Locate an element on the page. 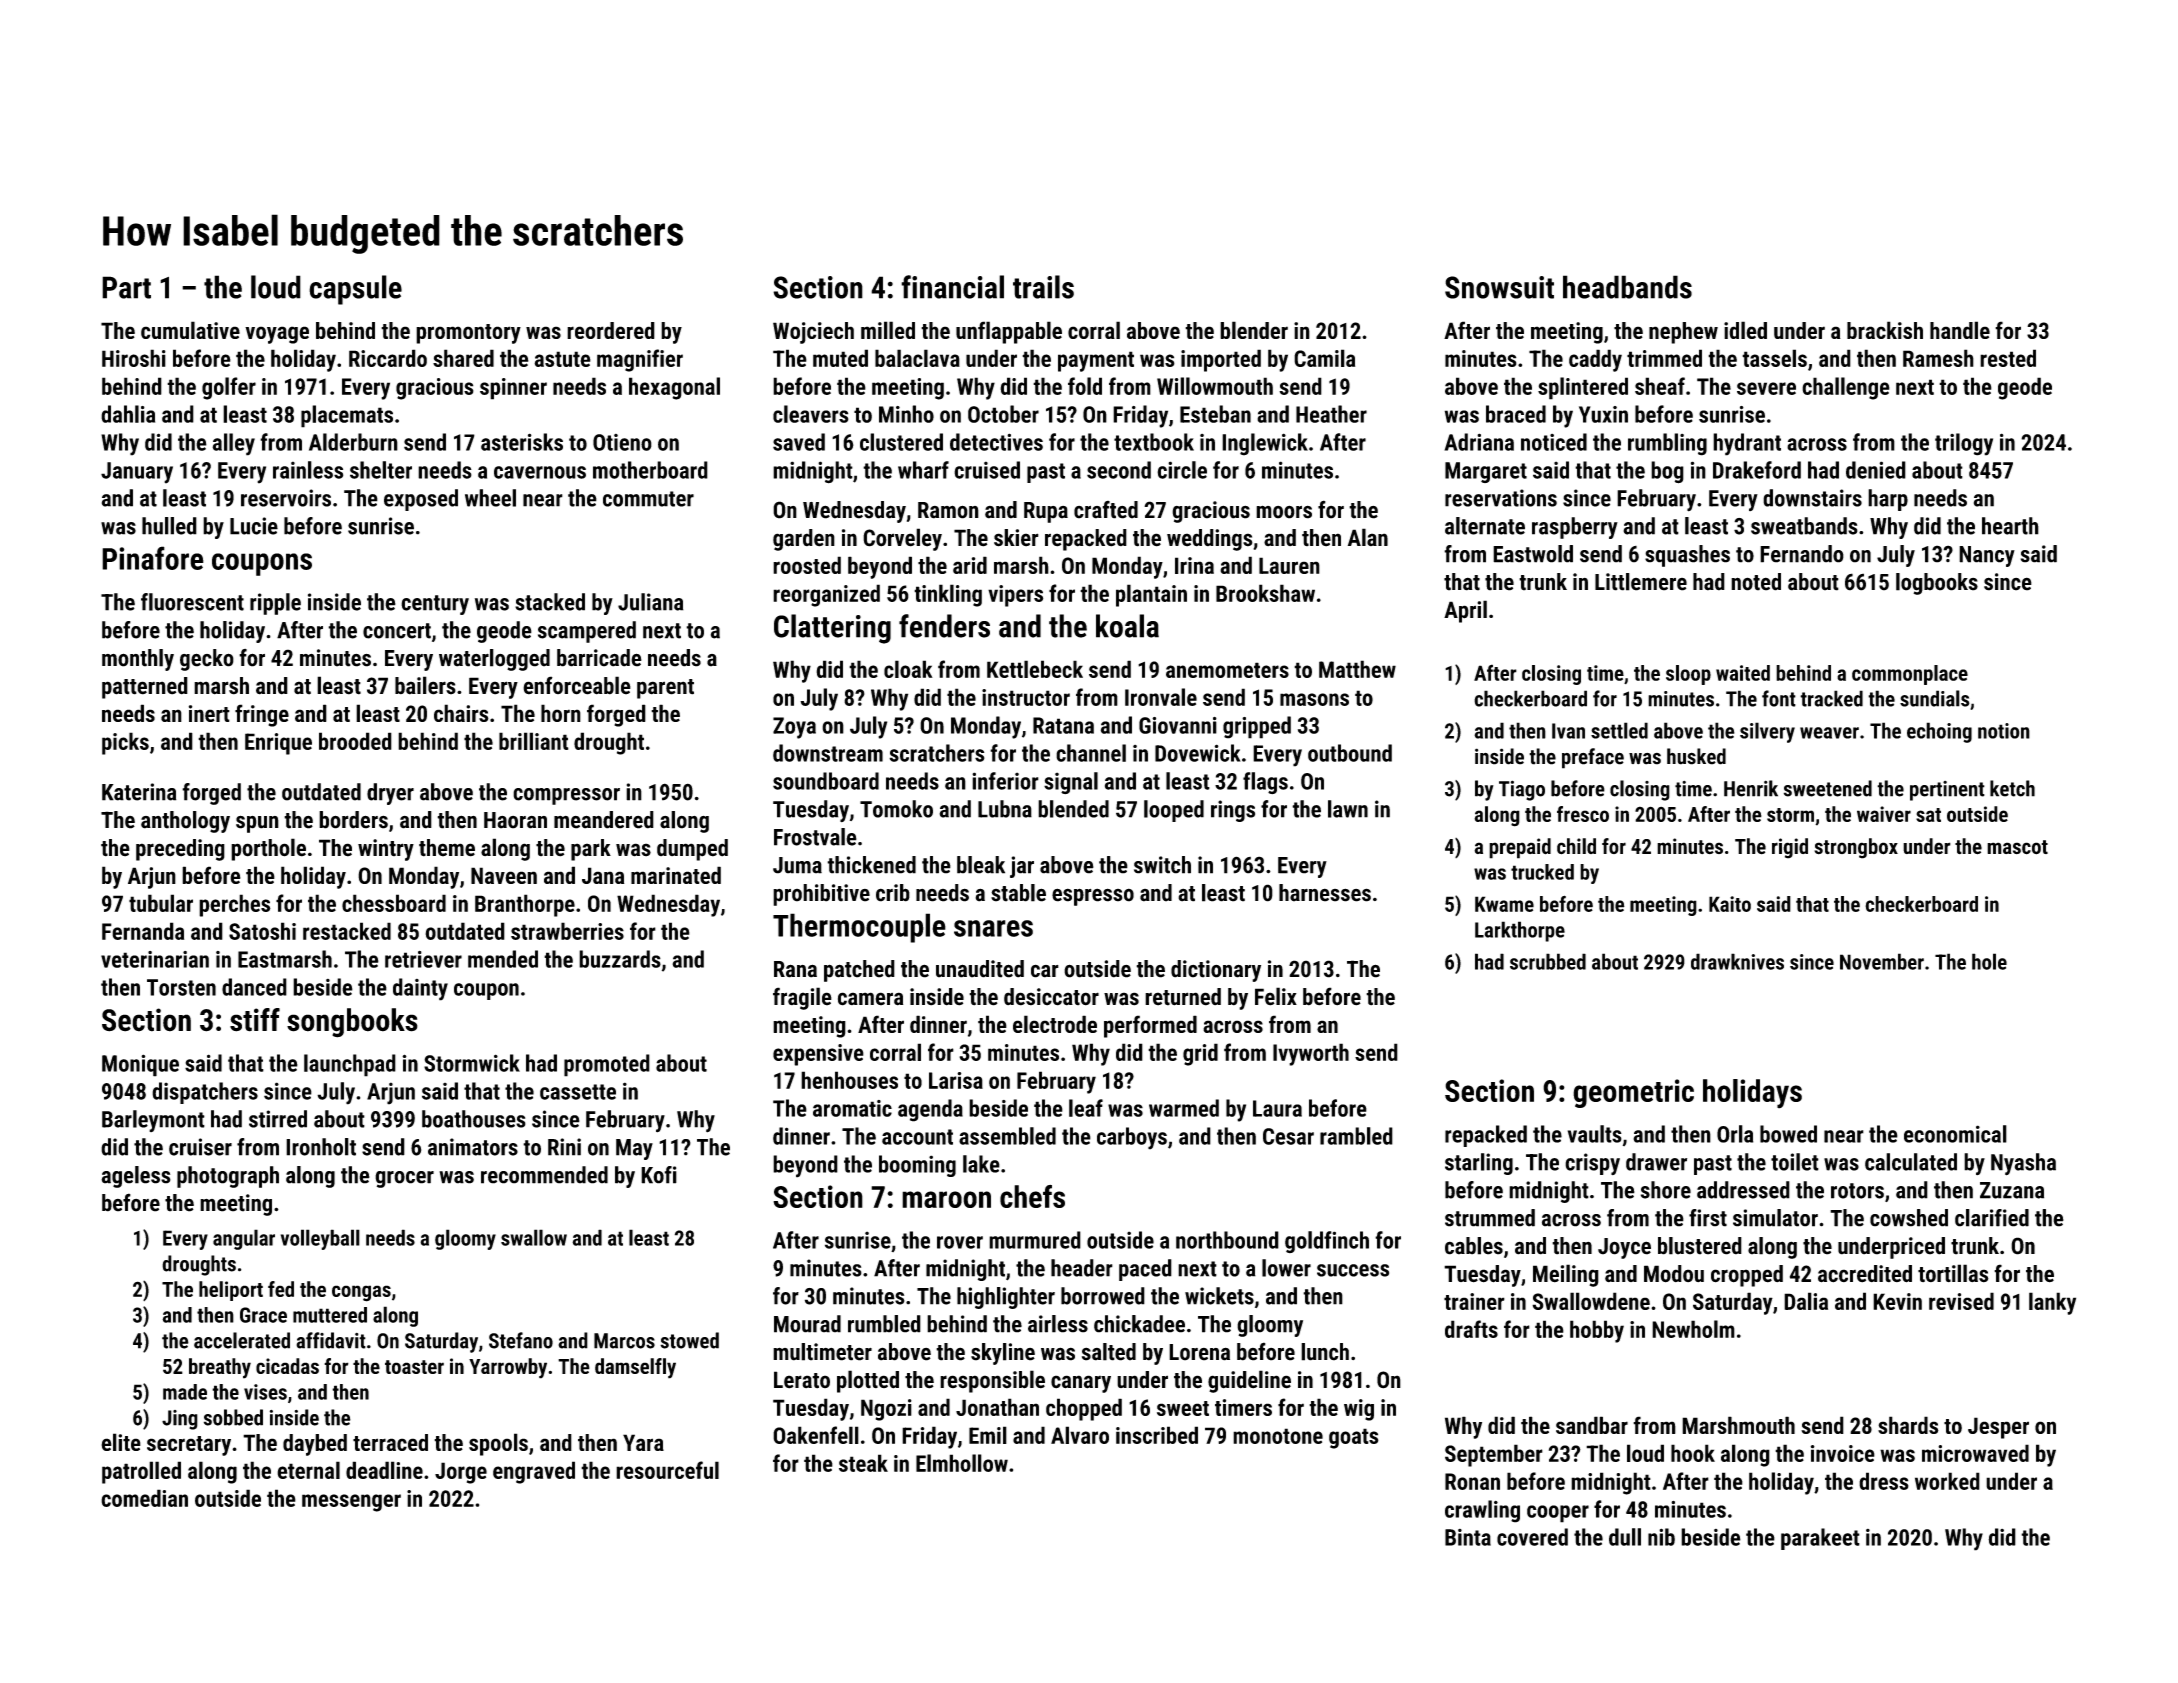 The width and height of the page is (2178, 1683). reordered is located at coordinates (611, 330).
